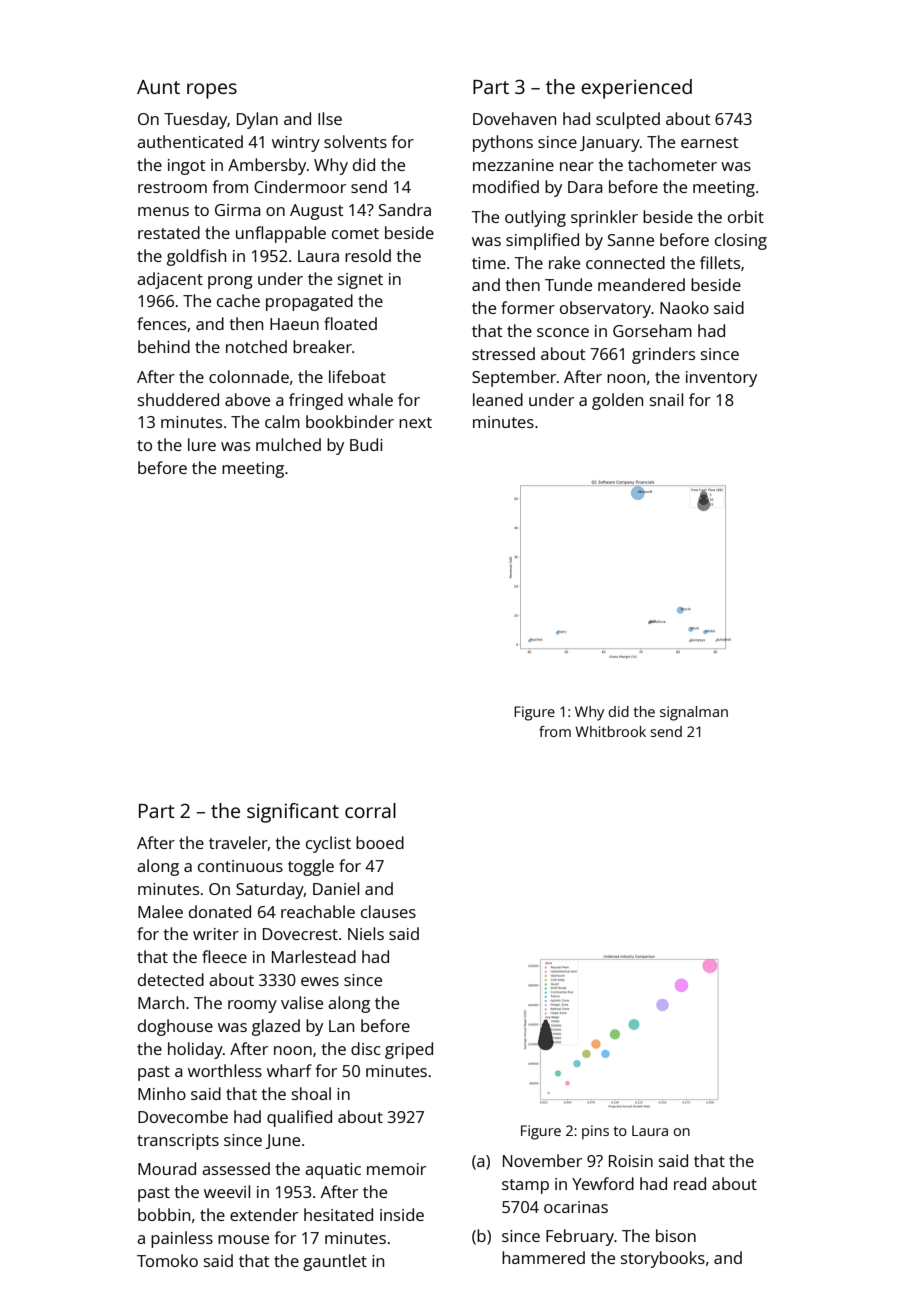  I want to click on signalman, so click(694, 713).
